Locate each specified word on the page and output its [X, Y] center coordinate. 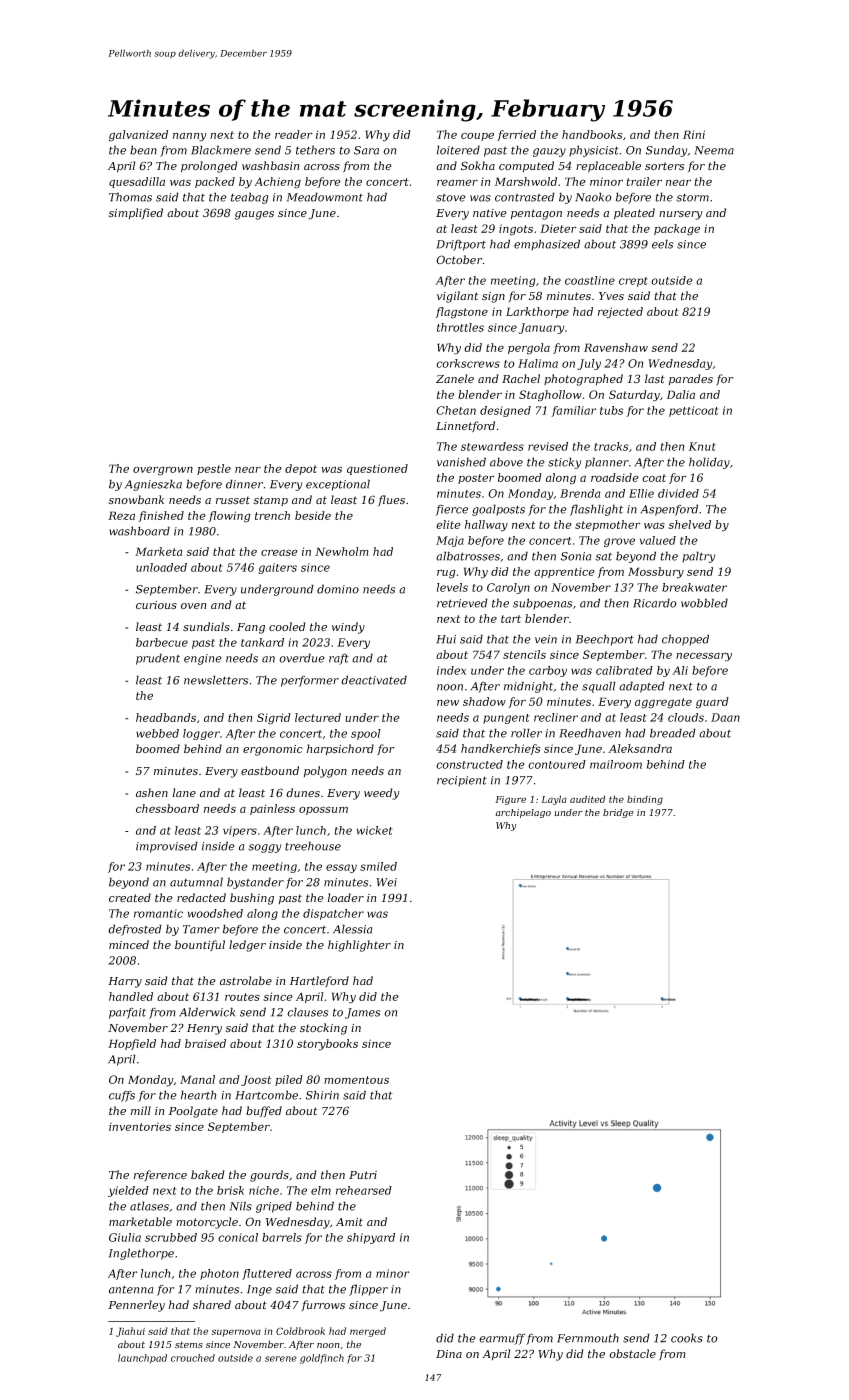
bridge [618, 813]
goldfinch [322, 1359]
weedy [381, 794]
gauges [254, 215]
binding [645, 800]
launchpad [142, 1359]
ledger [247, 946]
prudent [158, 659]
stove [451, 198]
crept [633, 282]
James [362, 1013]
